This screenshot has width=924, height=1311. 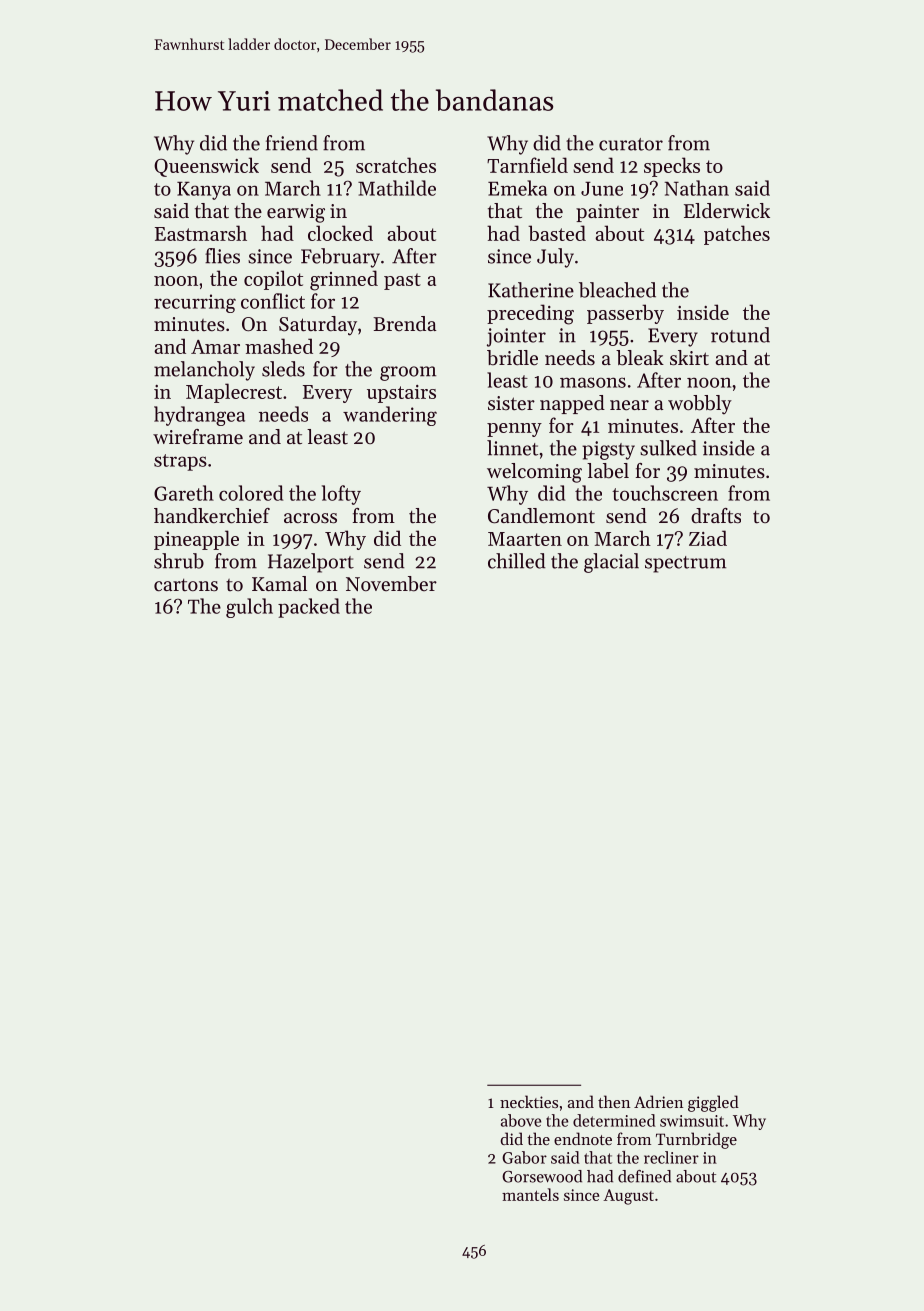 I want to click on specks, so click(x=672, y=167).
